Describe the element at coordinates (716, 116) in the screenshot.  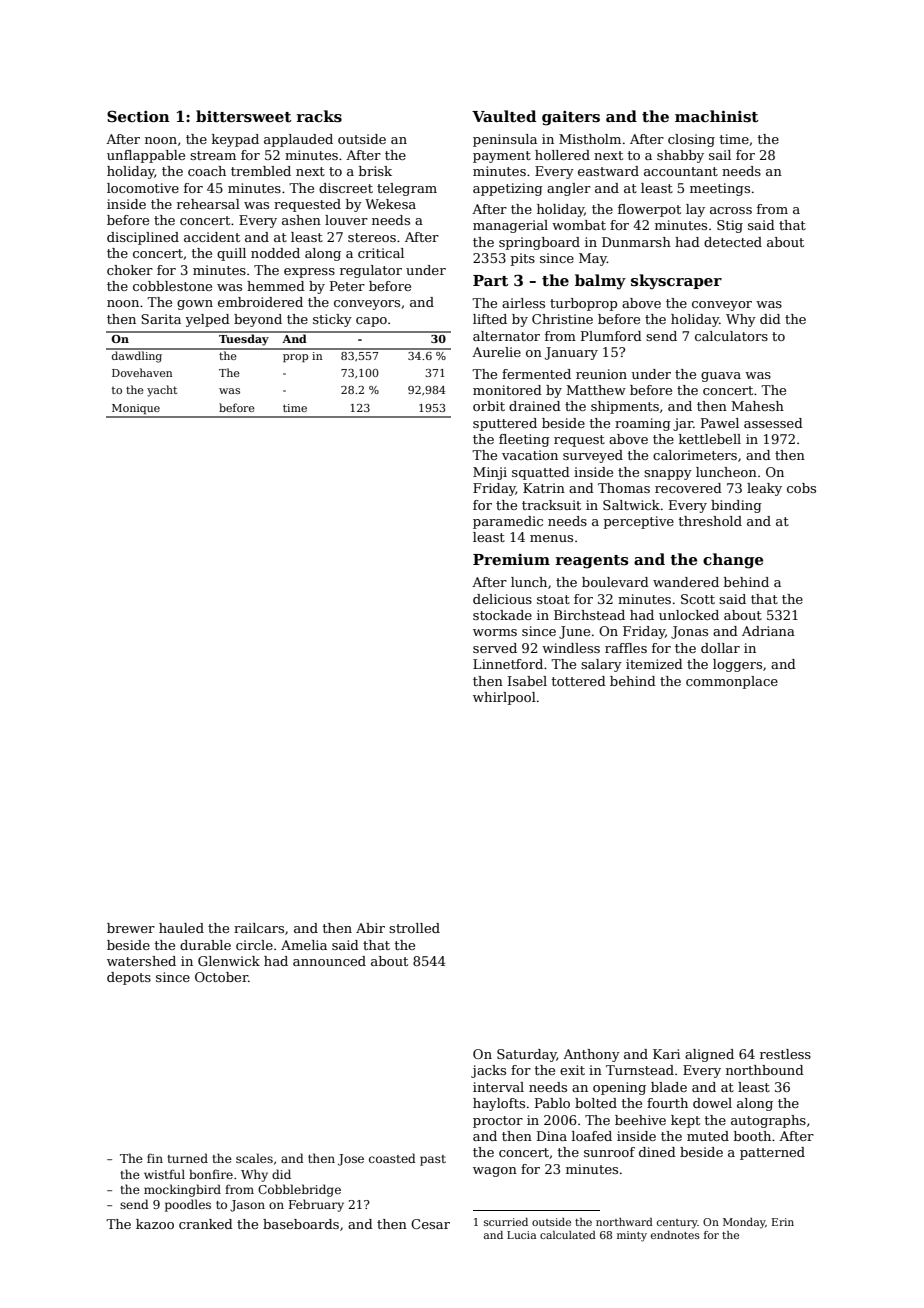
I see `machinist` at that location.
